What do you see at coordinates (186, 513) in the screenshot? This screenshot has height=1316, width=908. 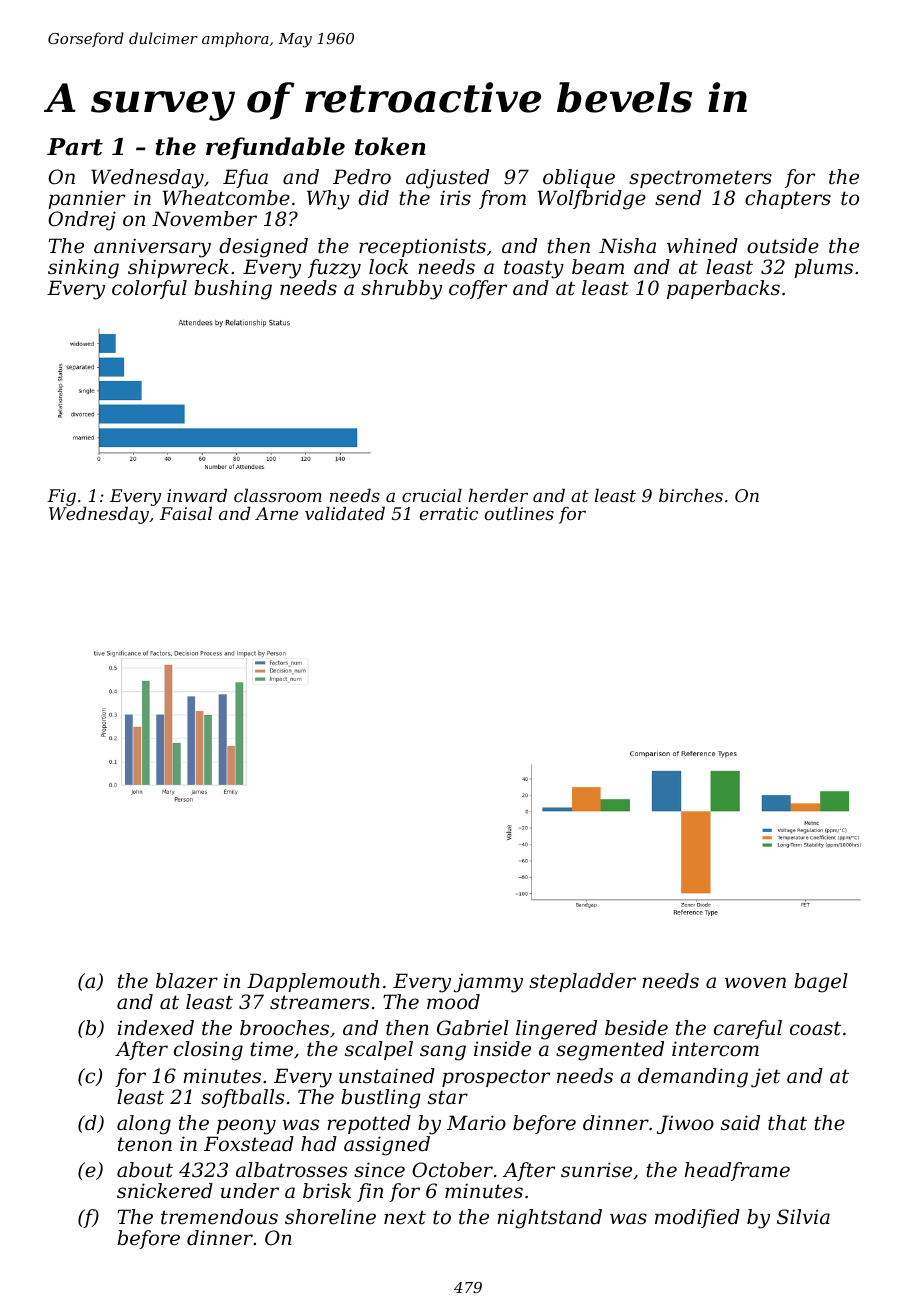 I see `Faisal` at bounding box center [186, 513].
